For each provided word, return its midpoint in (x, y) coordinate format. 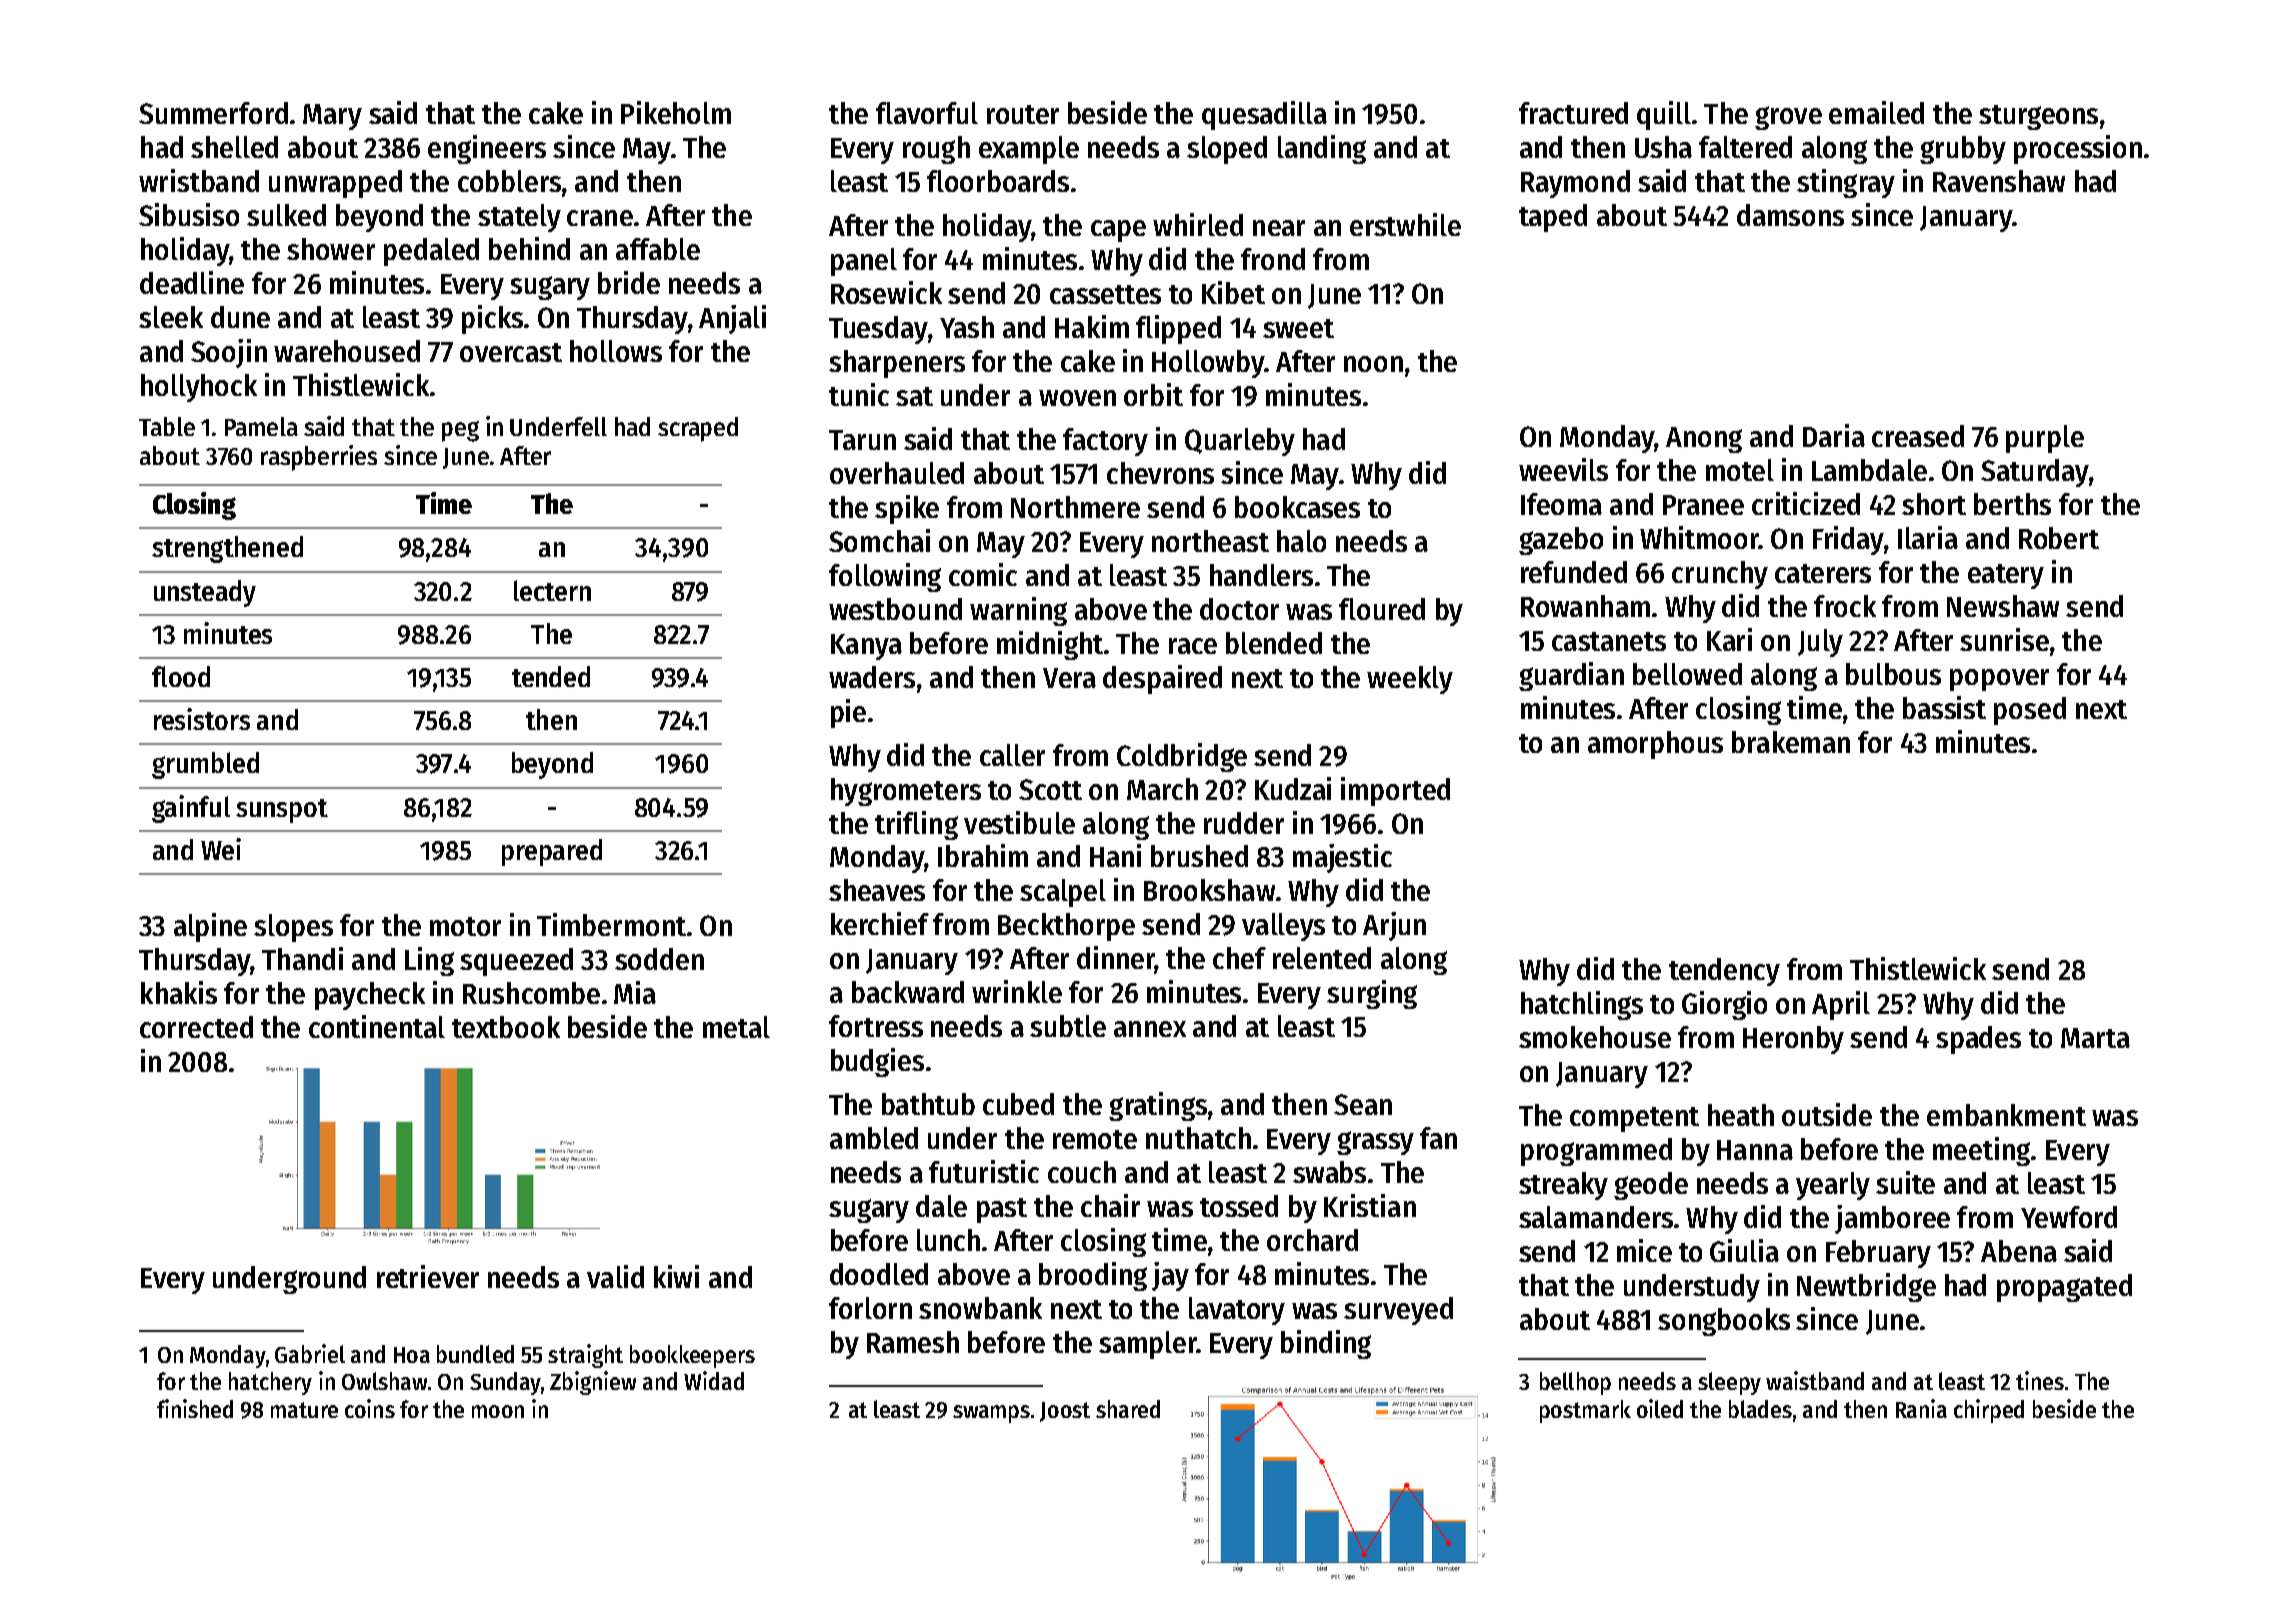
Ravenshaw (1999, 181)
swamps (991, 1414)
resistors (202, 719)
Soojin (229, 353)
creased (1918, 436)
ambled (874, 1138)
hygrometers (906, 792)
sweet (1298, 328)
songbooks (1724, 1322)
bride (629, 282)
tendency (1724, 972)
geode (1651, 1186)
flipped (1178, 329)
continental (377, 1026)
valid (615, 1276)
